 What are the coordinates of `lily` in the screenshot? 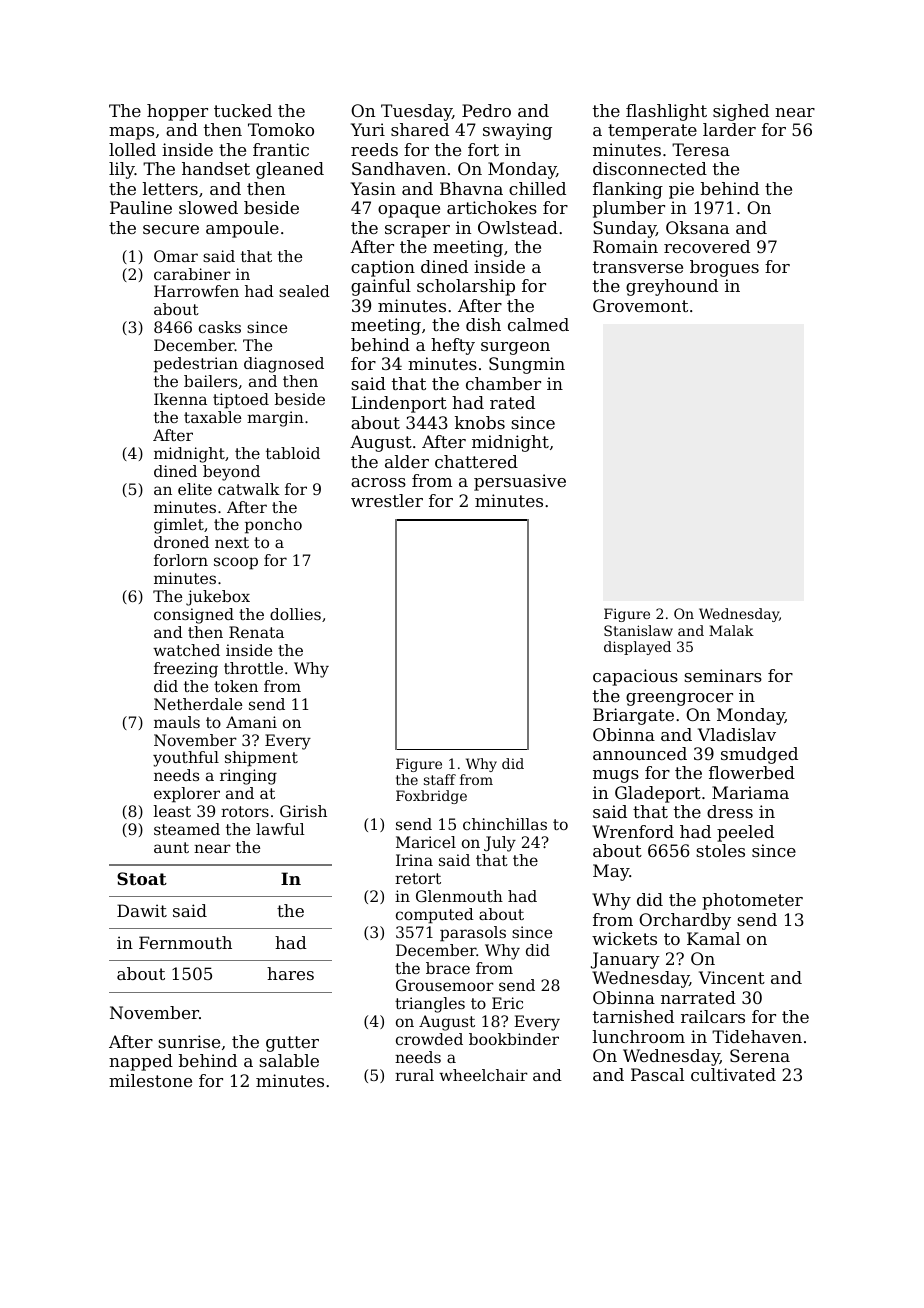 It's located at (122, 170).
